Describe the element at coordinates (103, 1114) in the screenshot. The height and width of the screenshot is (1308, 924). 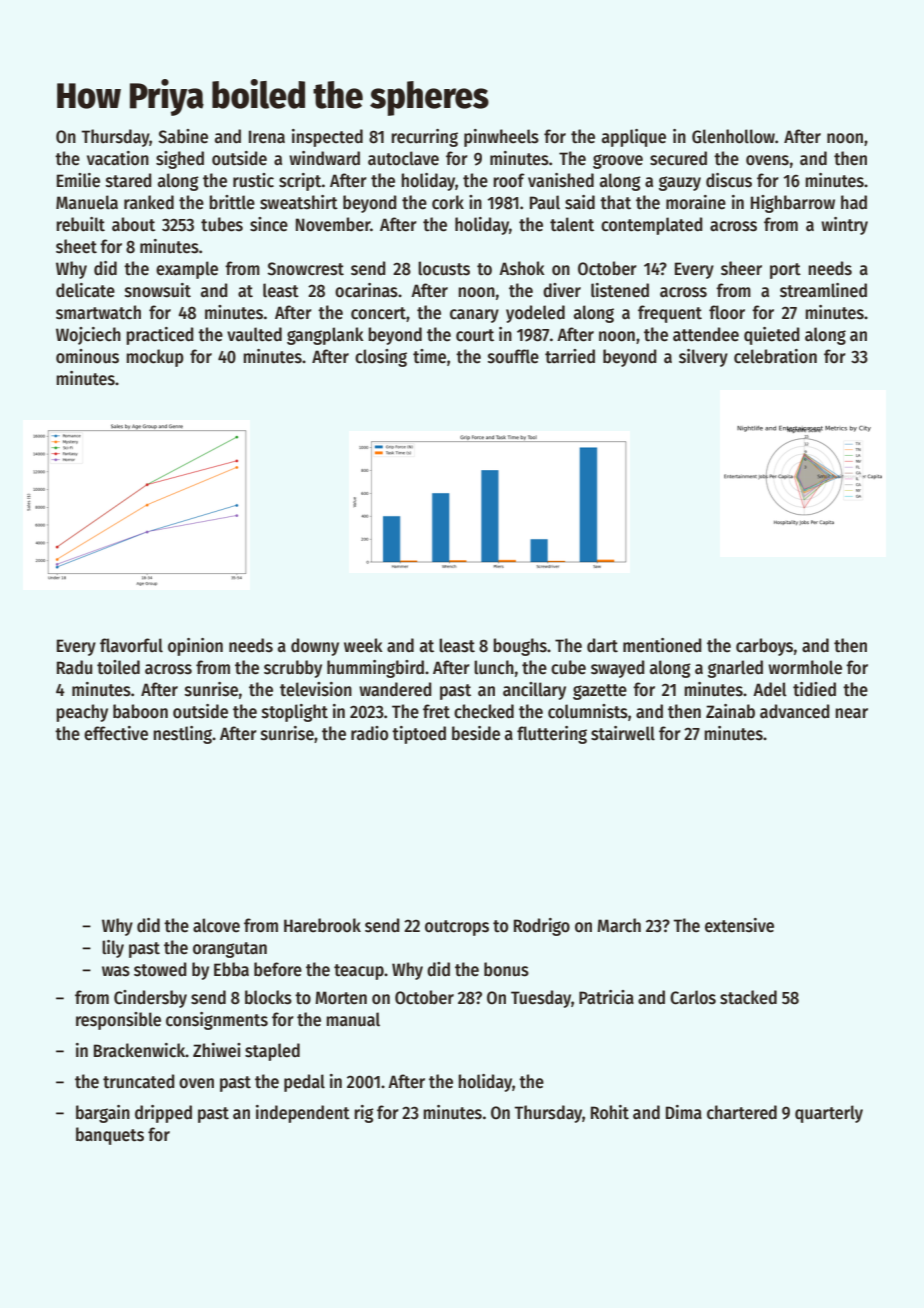
I see `bargain` at that location.
